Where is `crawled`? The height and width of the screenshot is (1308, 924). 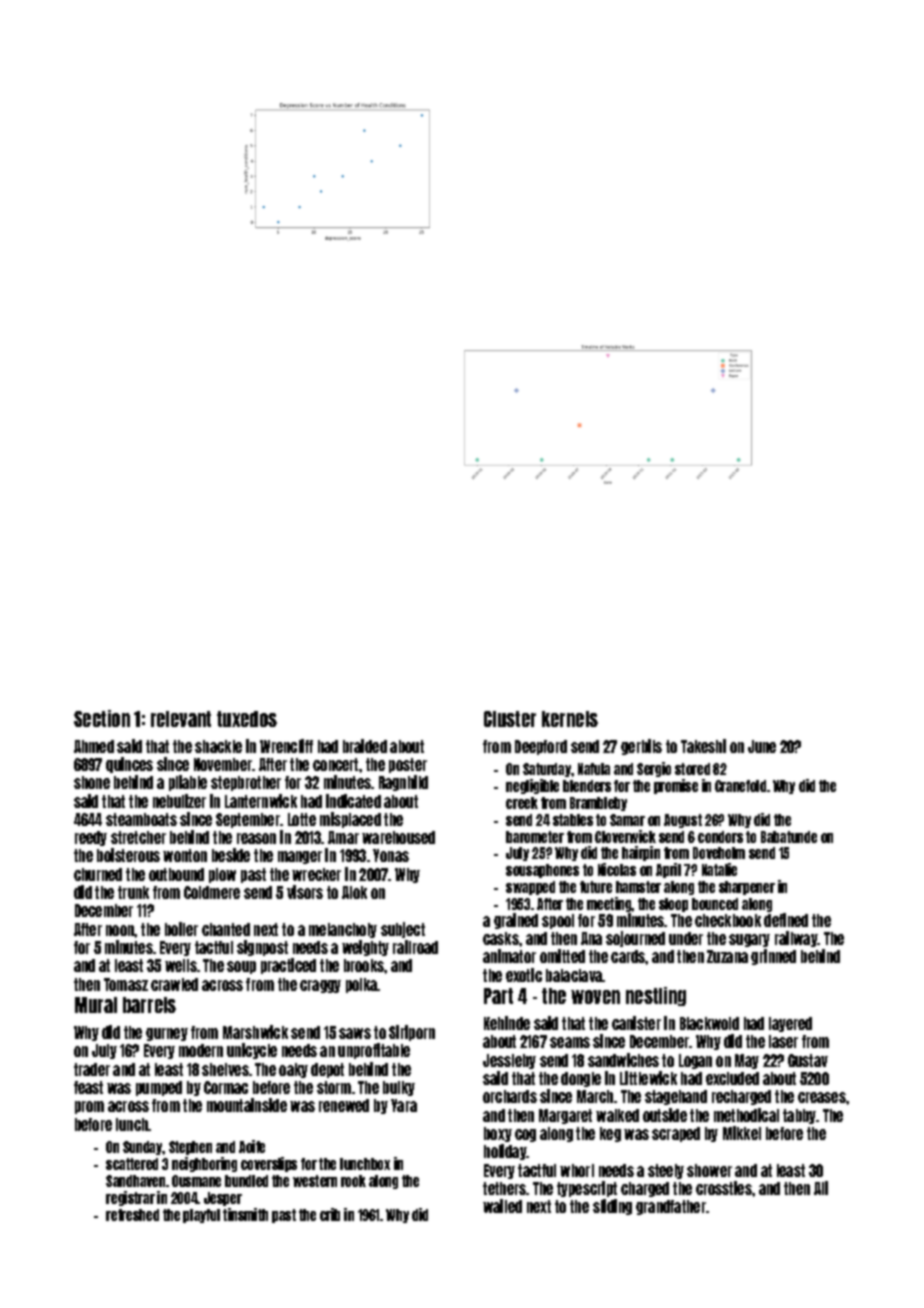 crawled is located at coordinates (174, 984).
